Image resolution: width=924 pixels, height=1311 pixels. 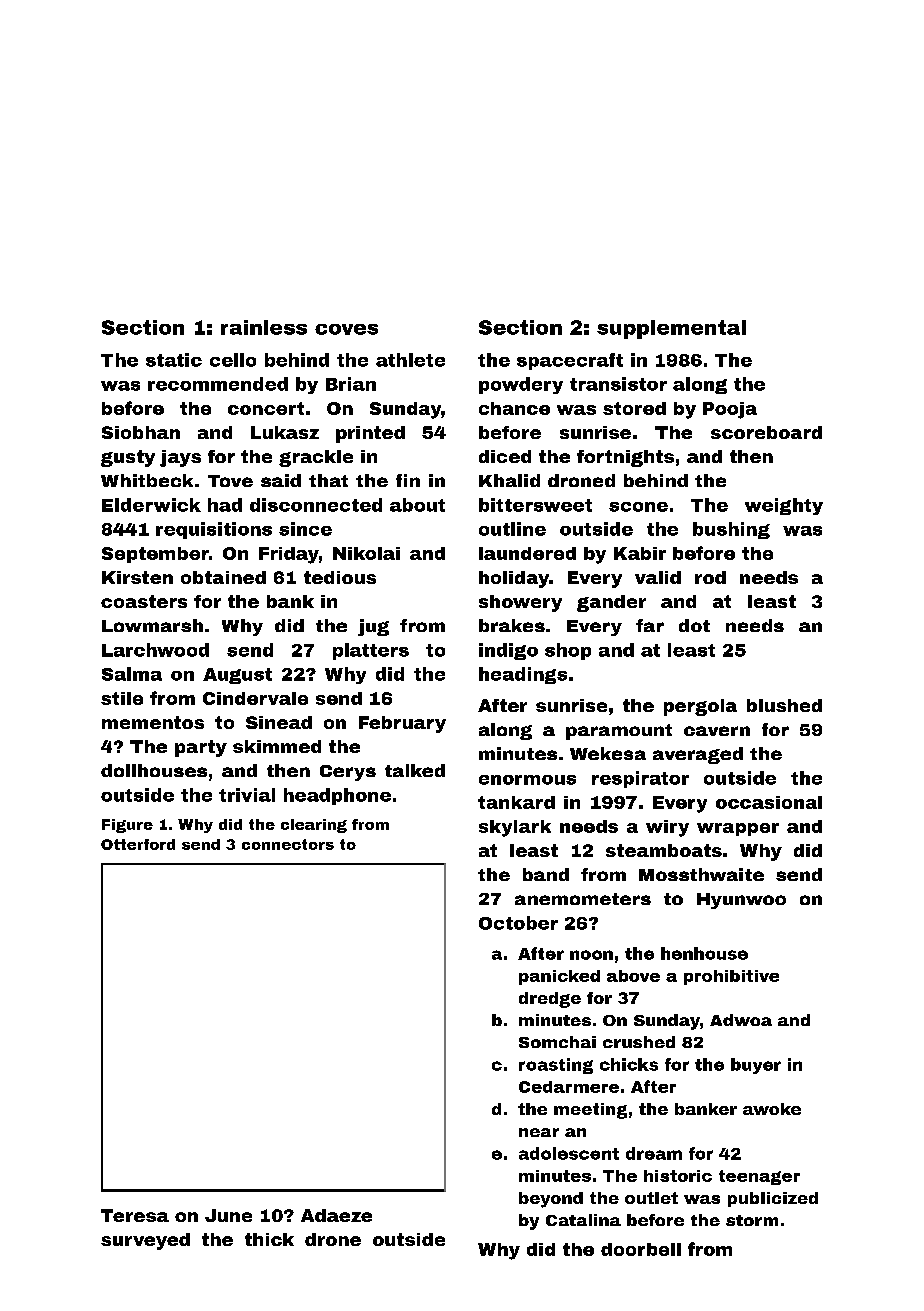 What do you see at coordinates (366, 553) in the screenshot?
I see `Nikolai` at bounding box center [366, 553].
